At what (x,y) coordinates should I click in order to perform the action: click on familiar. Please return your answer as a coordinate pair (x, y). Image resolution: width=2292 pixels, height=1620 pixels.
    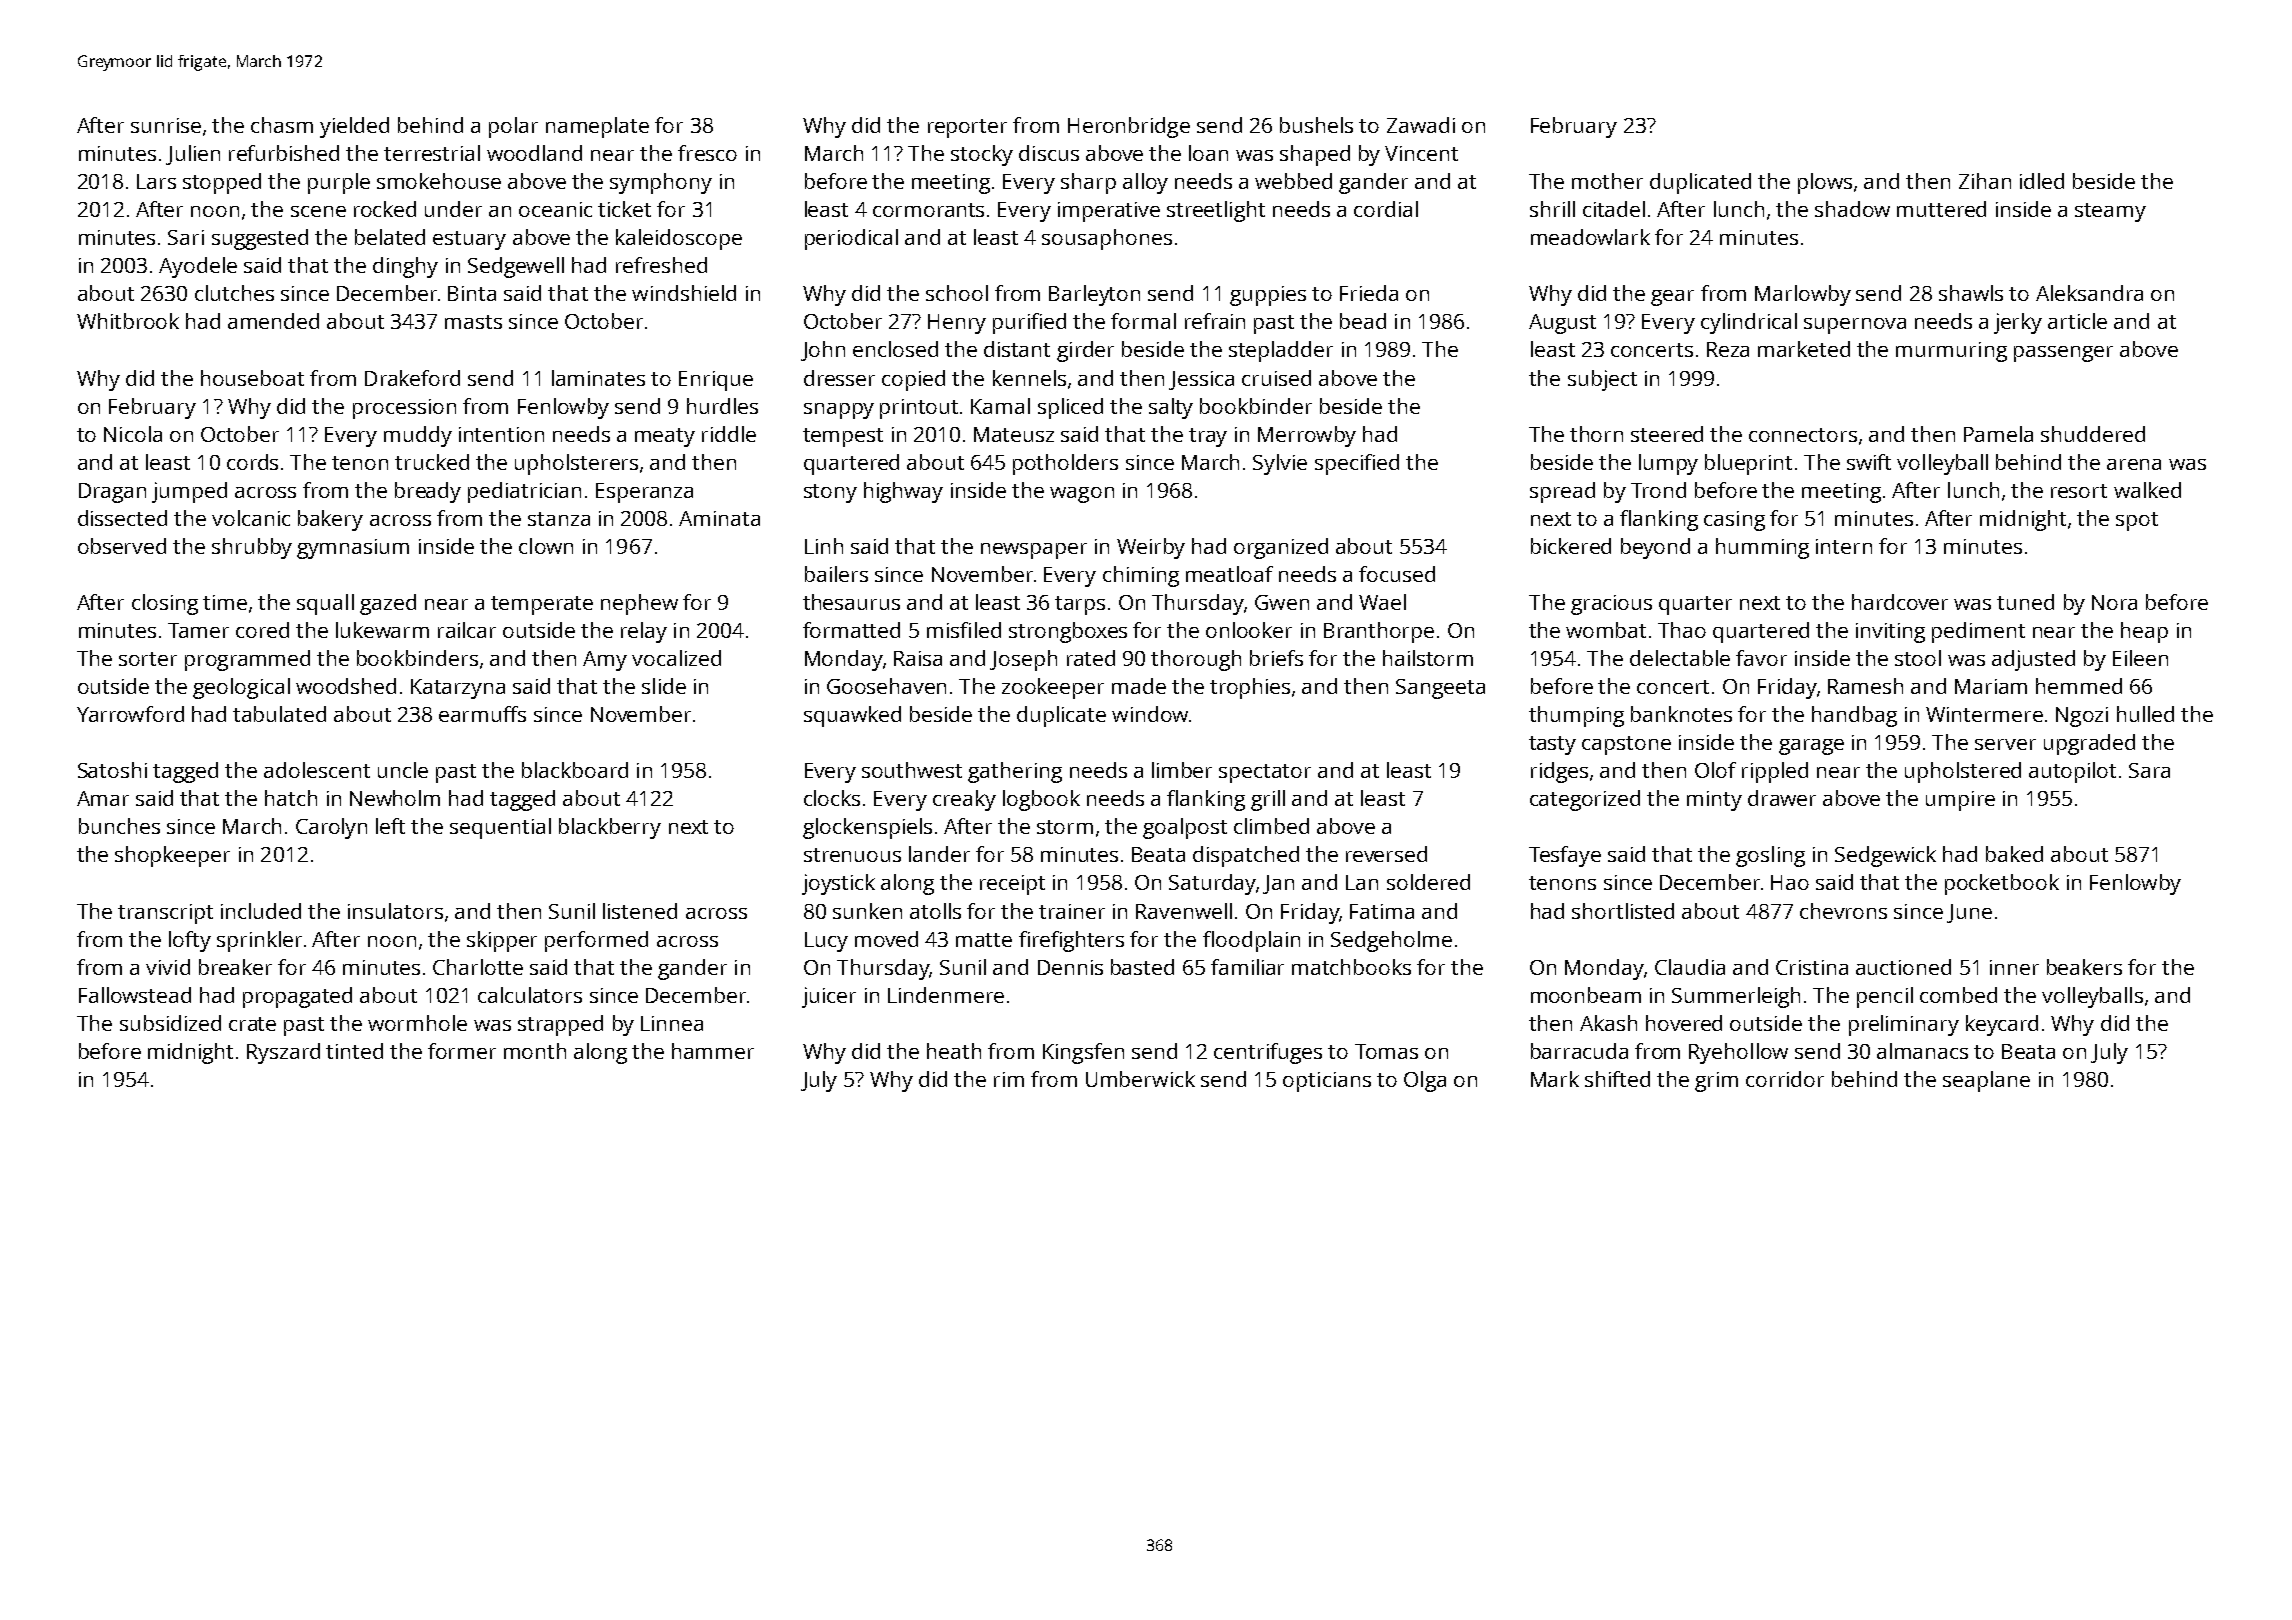
    Looking at the image, I should click on (1247, 967).
